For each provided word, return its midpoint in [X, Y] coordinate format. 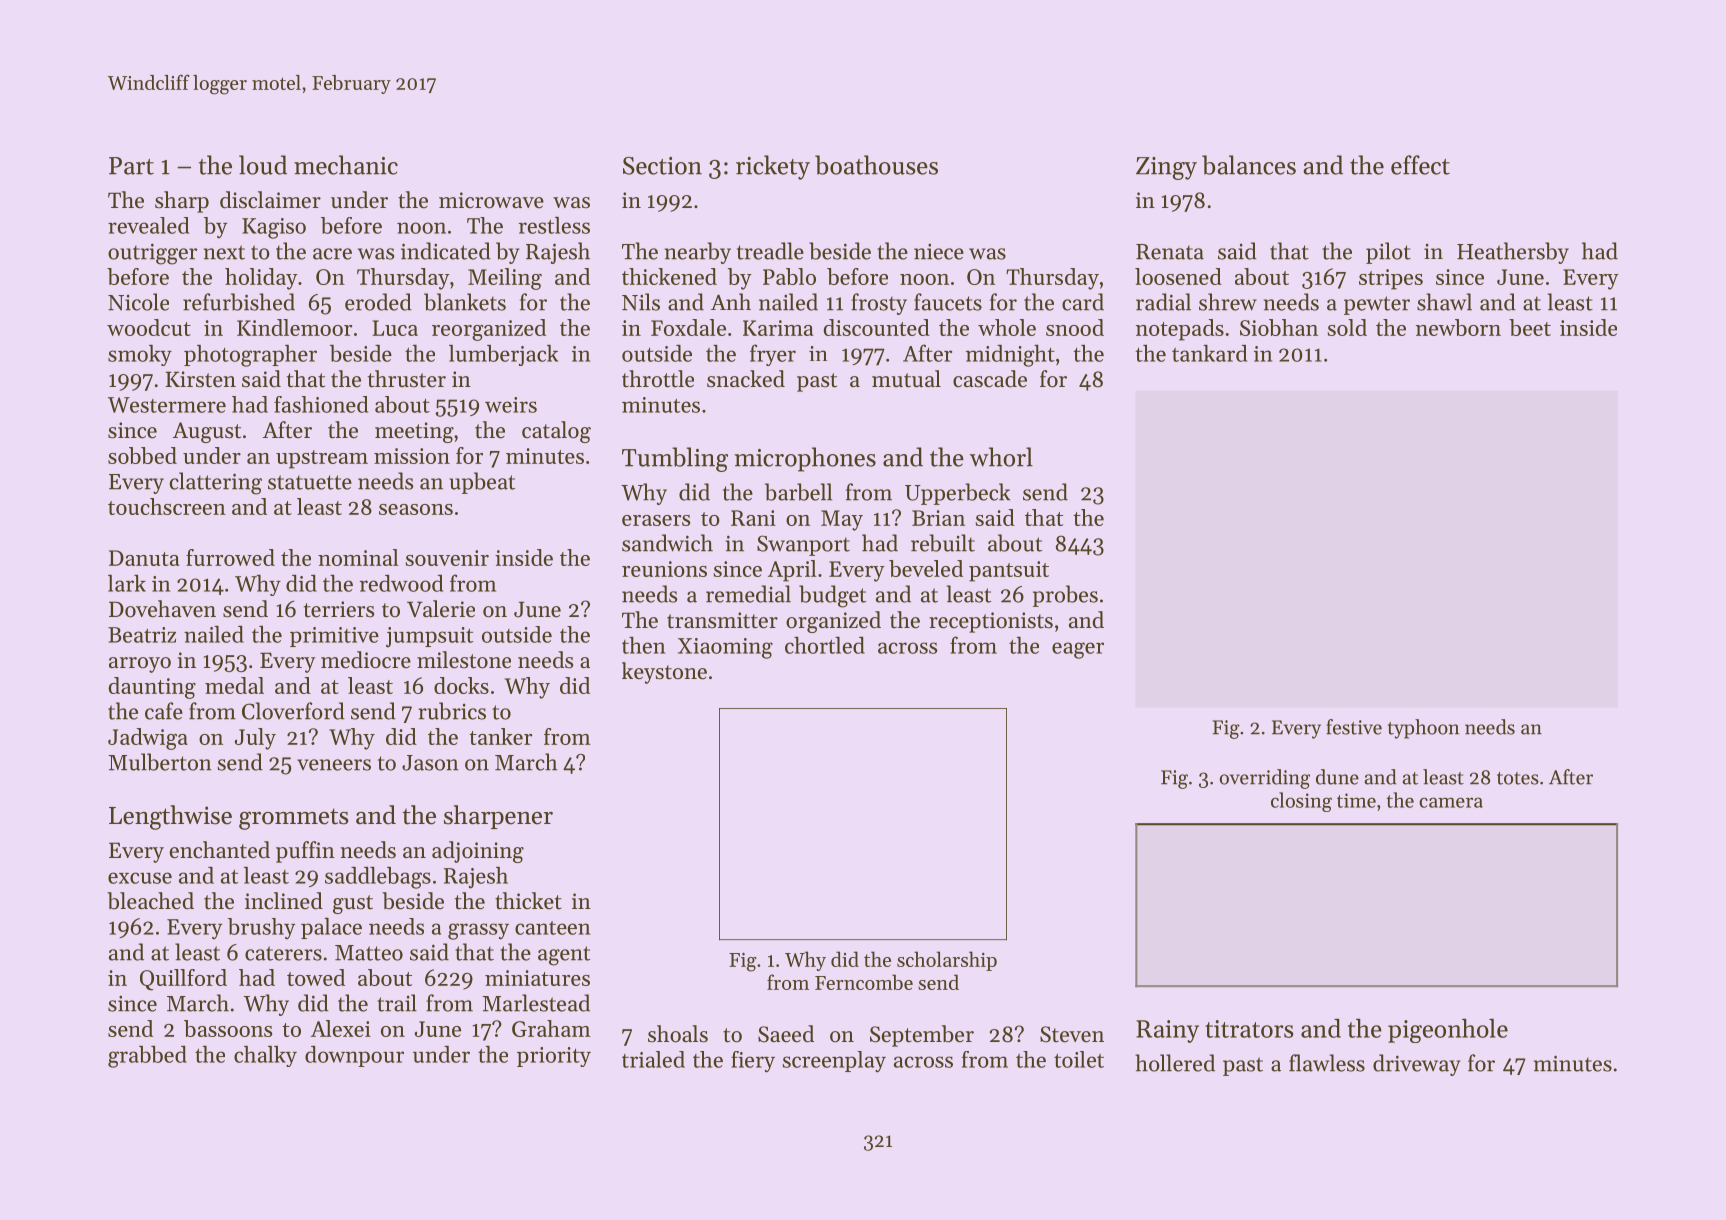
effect [1420, 165]
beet [1530, 327]
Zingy [1166, 168]
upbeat [482, 483]
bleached [150, 901]
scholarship [947, 961]
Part [131, 166]
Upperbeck [957, 494]
